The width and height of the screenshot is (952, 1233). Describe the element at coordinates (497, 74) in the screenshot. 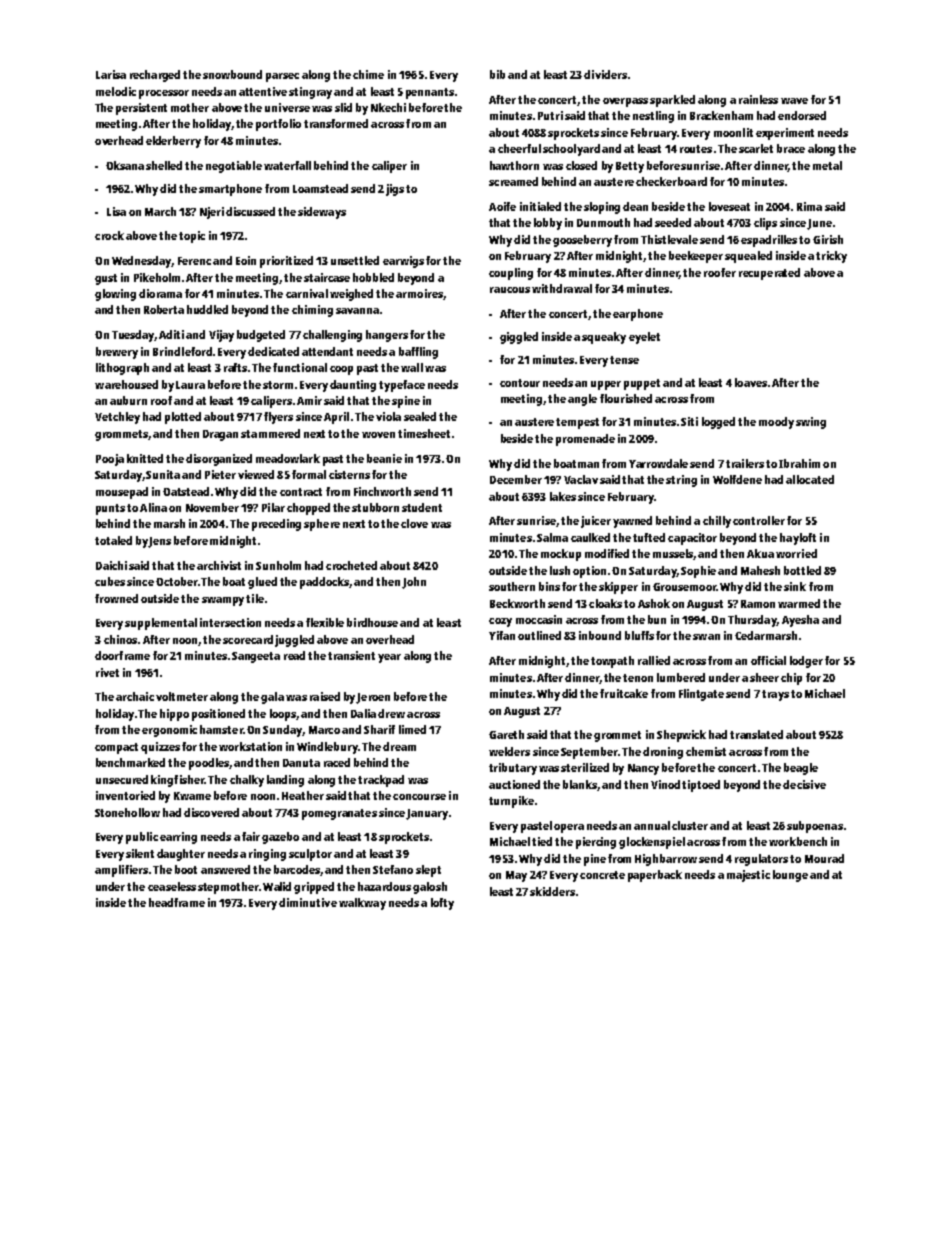

I see `bib` at that location.
